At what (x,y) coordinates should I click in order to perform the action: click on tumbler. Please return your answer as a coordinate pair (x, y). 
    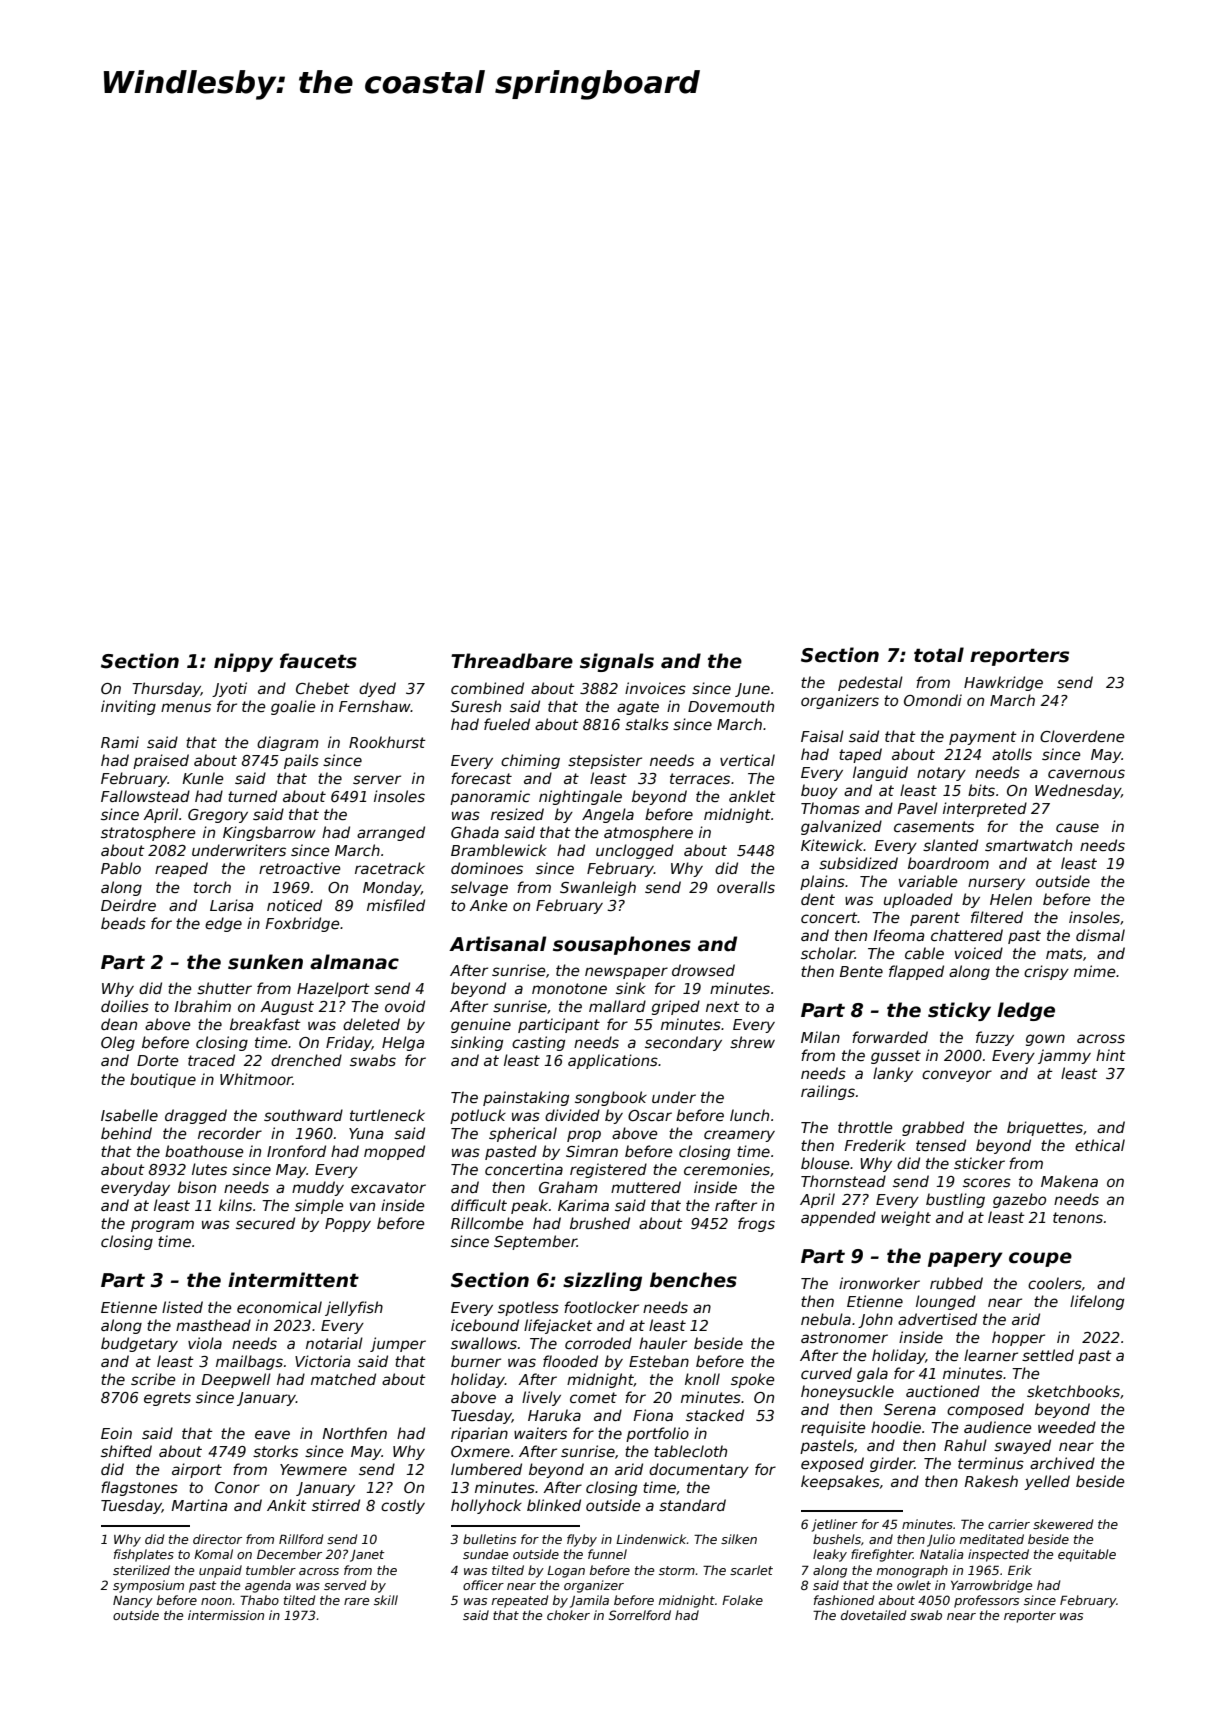
    Looking at the image, I should click on (271, 1570).
